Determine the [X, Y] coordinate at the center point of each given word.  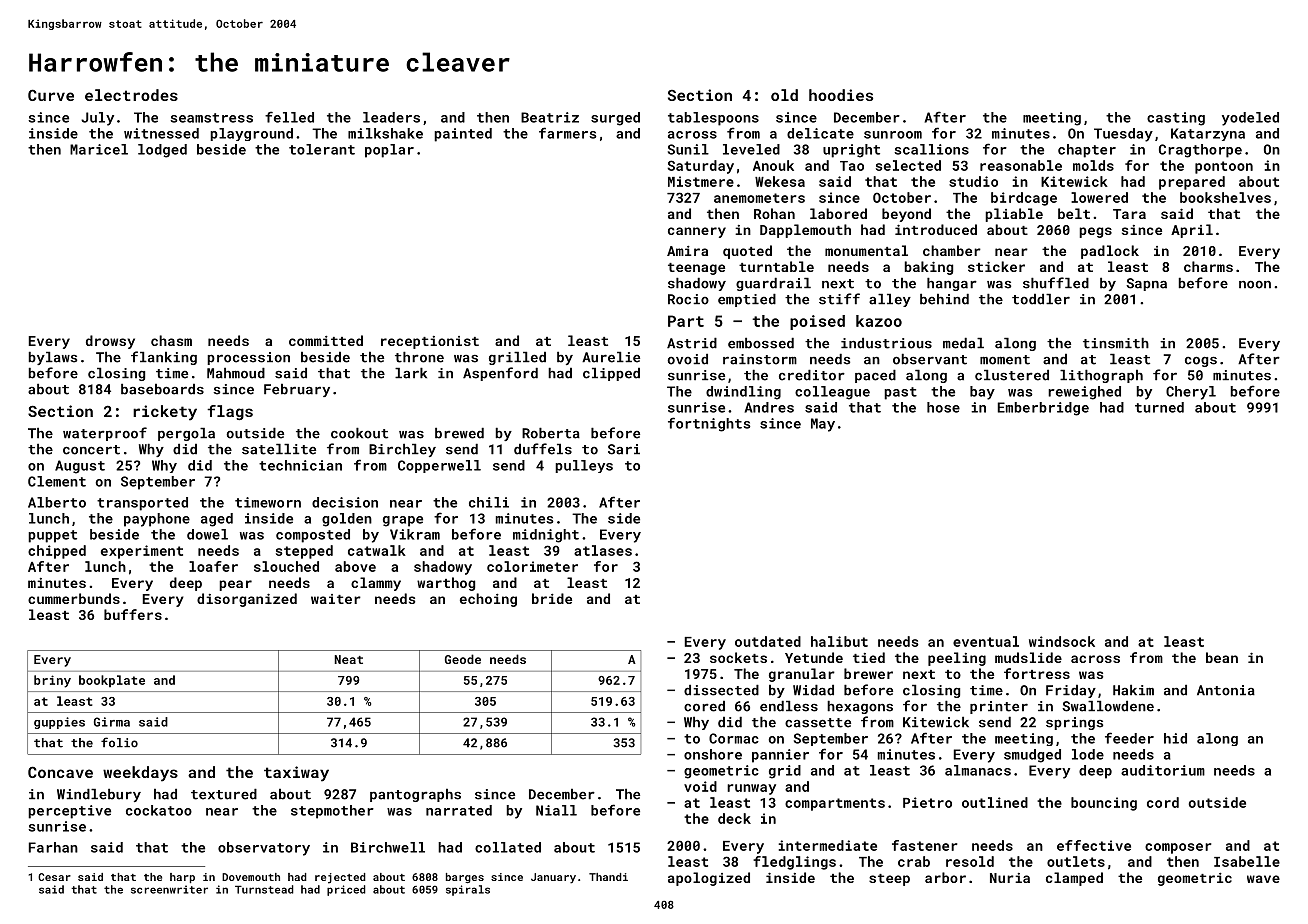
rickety [165, 413]
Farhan [53, 847]
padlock [1110, 252]
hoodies [841, 95]
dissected [721, 690]
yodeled [1250, 119]
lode [1088, 754]
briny [52, 681]
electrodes [131, 95]
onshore [713, 754]
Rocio [688, 299]
